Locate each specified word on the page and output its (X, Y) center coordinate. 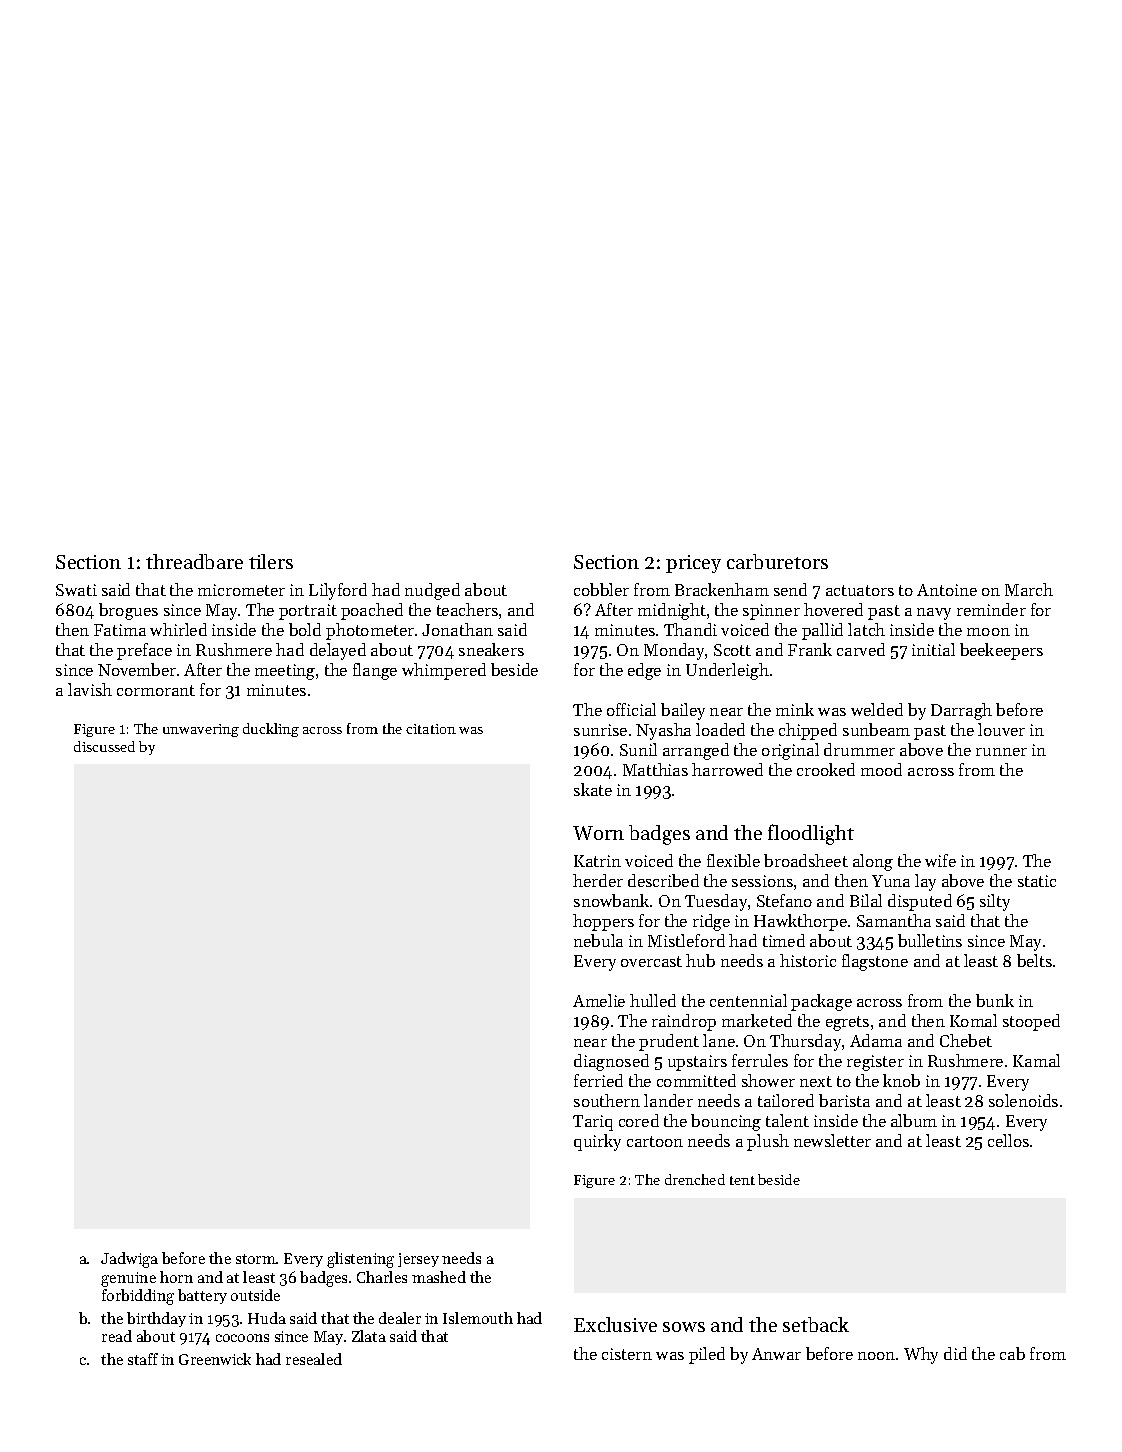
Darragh (961, 711)
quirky (597, 1142)
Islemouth (478, 1318)
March (1029, 589)
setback (816, 1324)
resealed (314, 1359)
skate (593, 789)
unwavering (201, 730)
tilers (271, 561)
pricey (693, 564)
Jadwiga (129, 1260)
